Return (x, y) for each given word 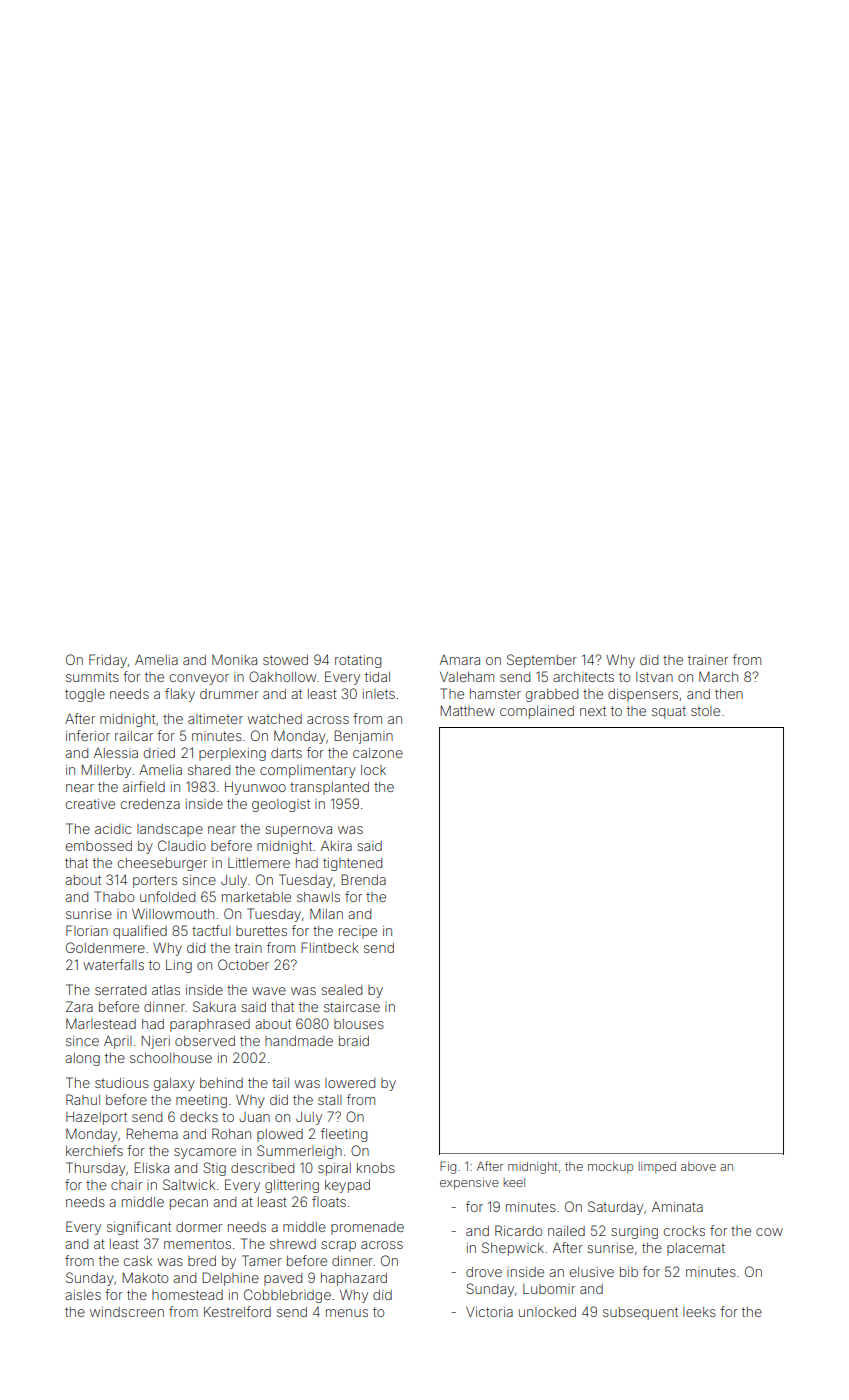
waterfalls (113, 964)
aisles (83, 1295)
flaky (180, 695)
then (729, 694)
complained (537, 712)
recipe (358, 932)
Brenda (363, 879)
